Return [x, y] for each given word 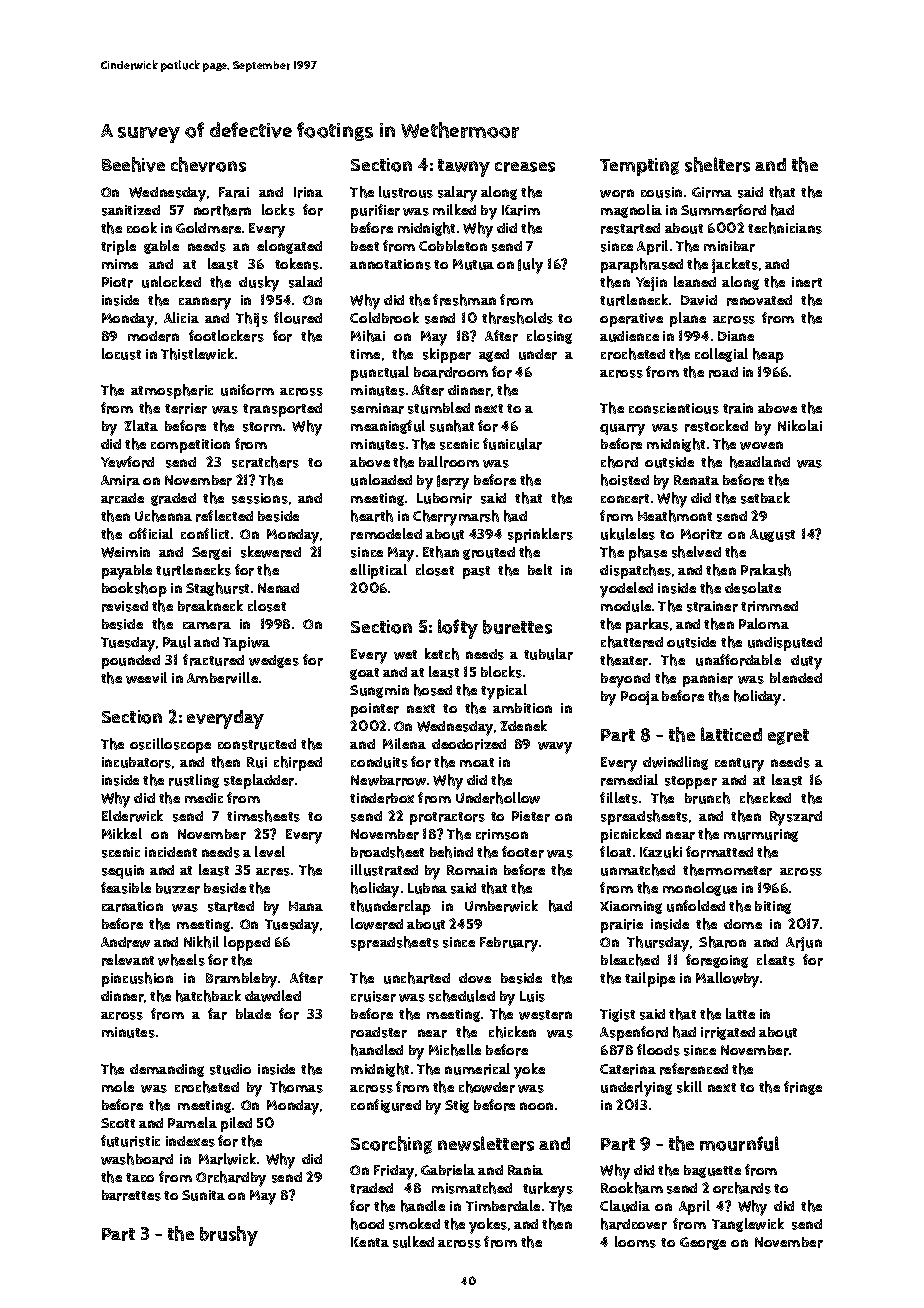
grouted [489, 553]
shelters [717, 164]
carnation [132, 906]
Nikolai [800, 425]
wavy [555, 748]
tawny [464, 168]
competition [190, 446]
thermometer [727, 870]
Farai [234, 192]
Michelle [455, 1050]
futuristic [130, 1141]
